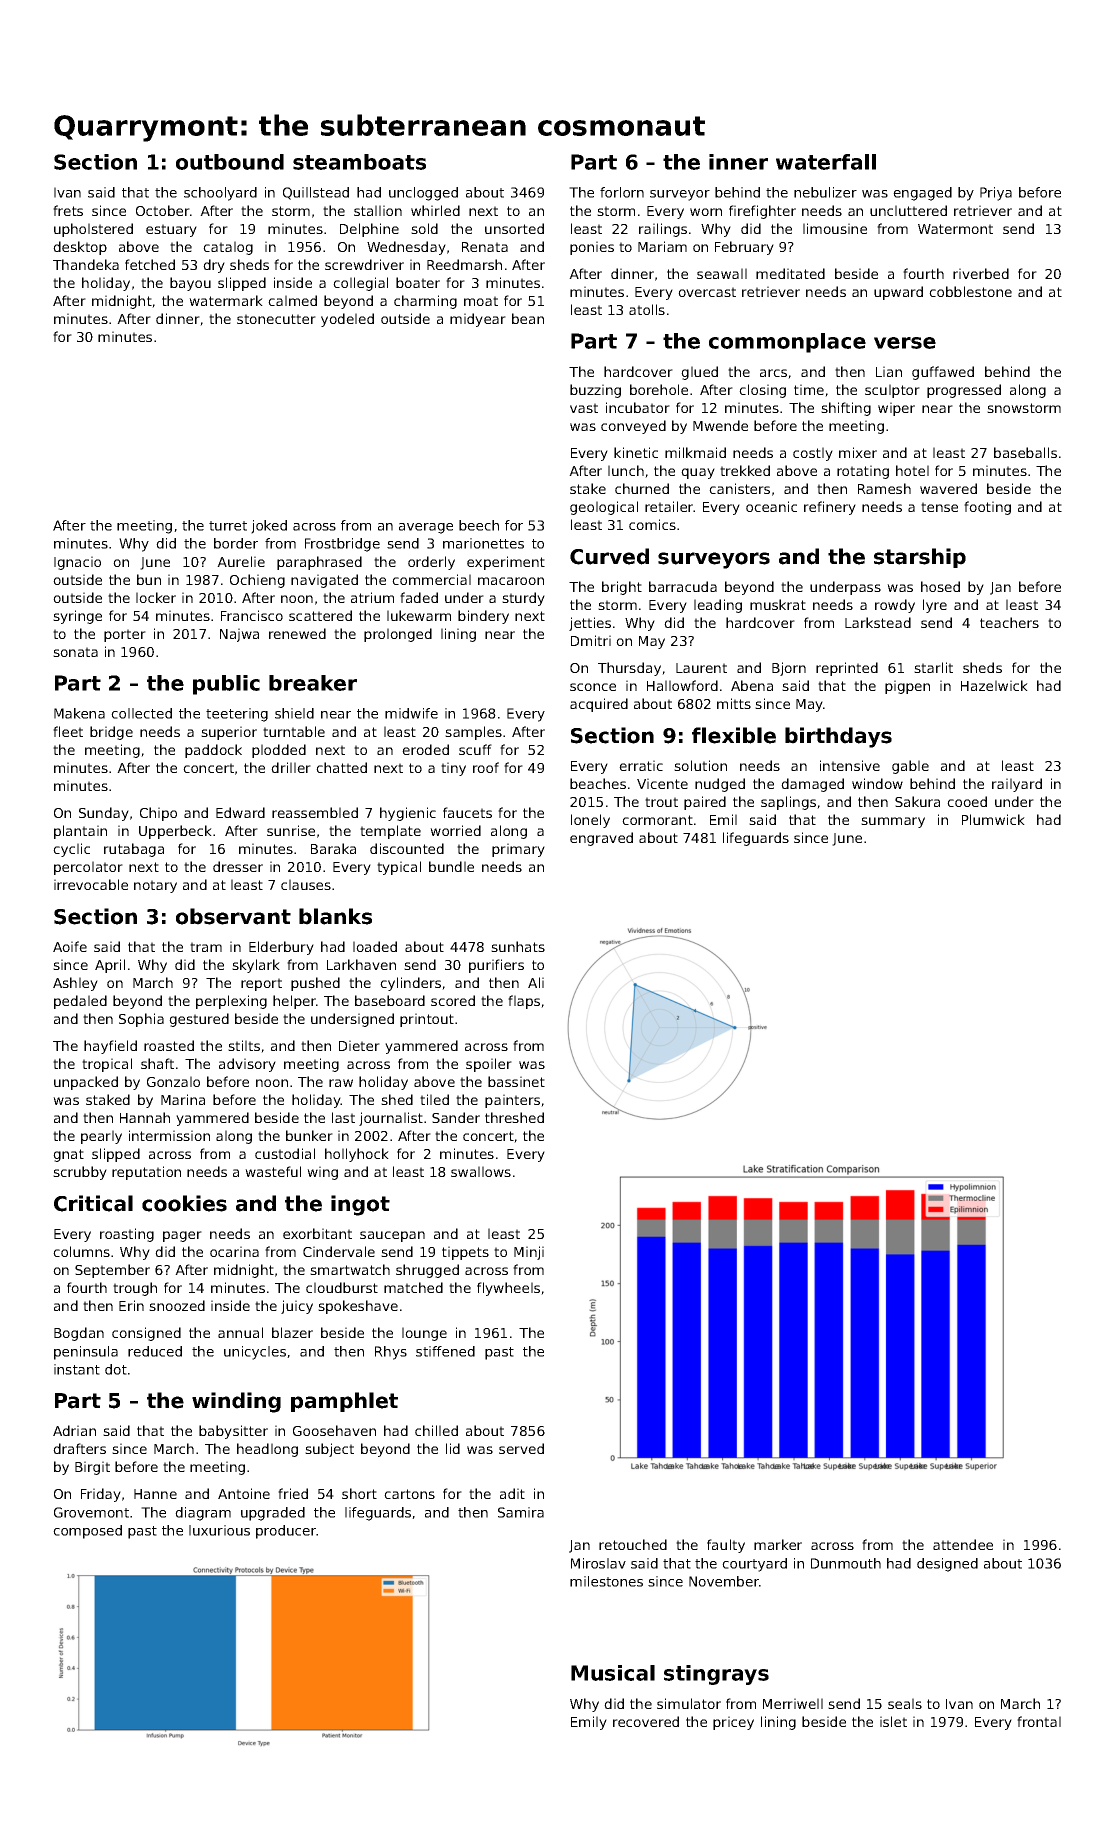  What do you see at coordinates (413, 1287) in the screenshot?
I see `matched` at bounding box center [413, 1287].
